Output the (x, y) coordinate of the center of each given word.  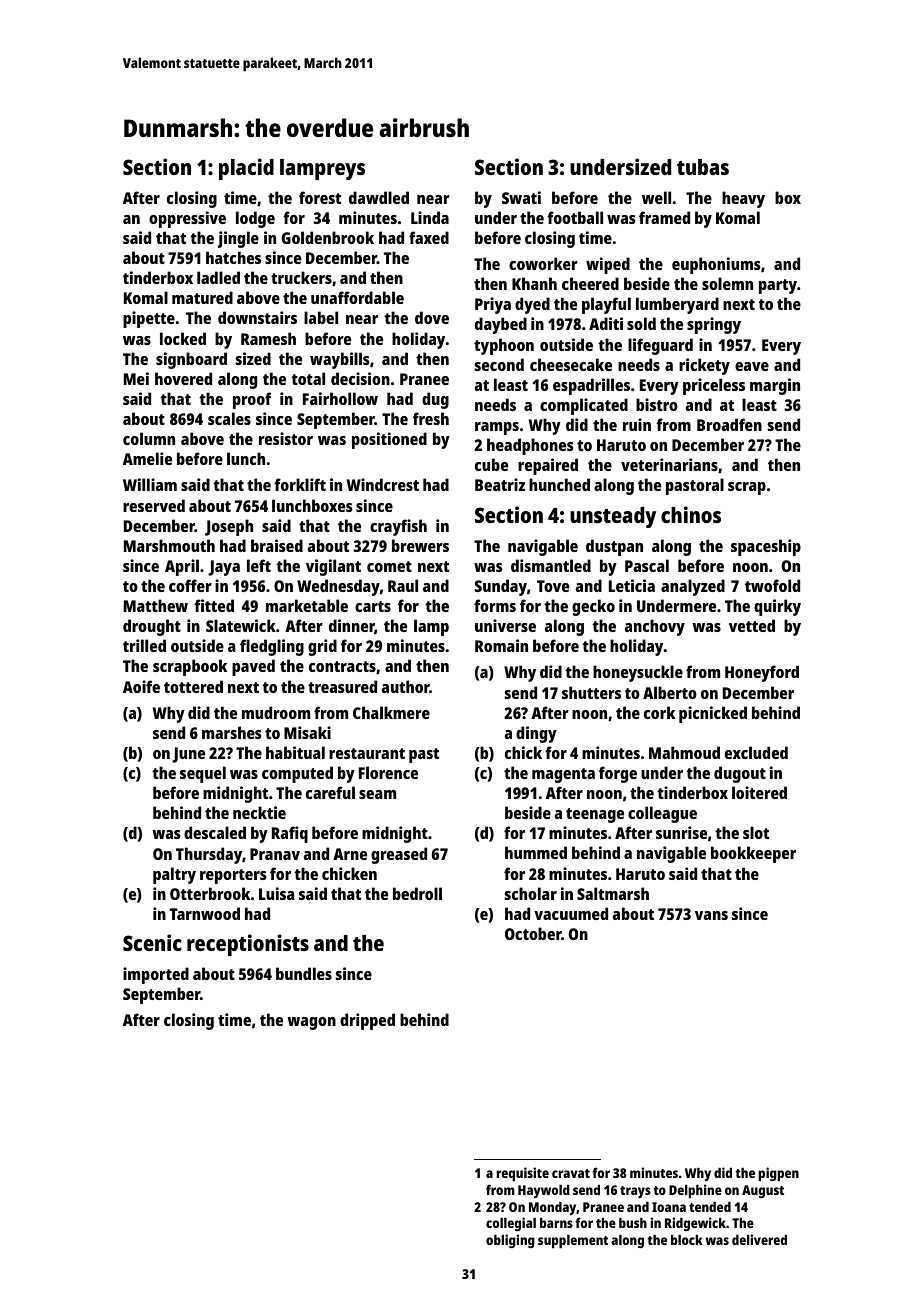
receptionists (248, 945)
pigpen (778, 1174)
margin (775, 386)
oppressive (187, 219)
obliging (510, 1241)
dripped (367, 1021)
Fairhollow (340, 398)
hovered (183, 378)
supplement (573, 1241)
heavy (743, 199)
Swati (521, 197)
